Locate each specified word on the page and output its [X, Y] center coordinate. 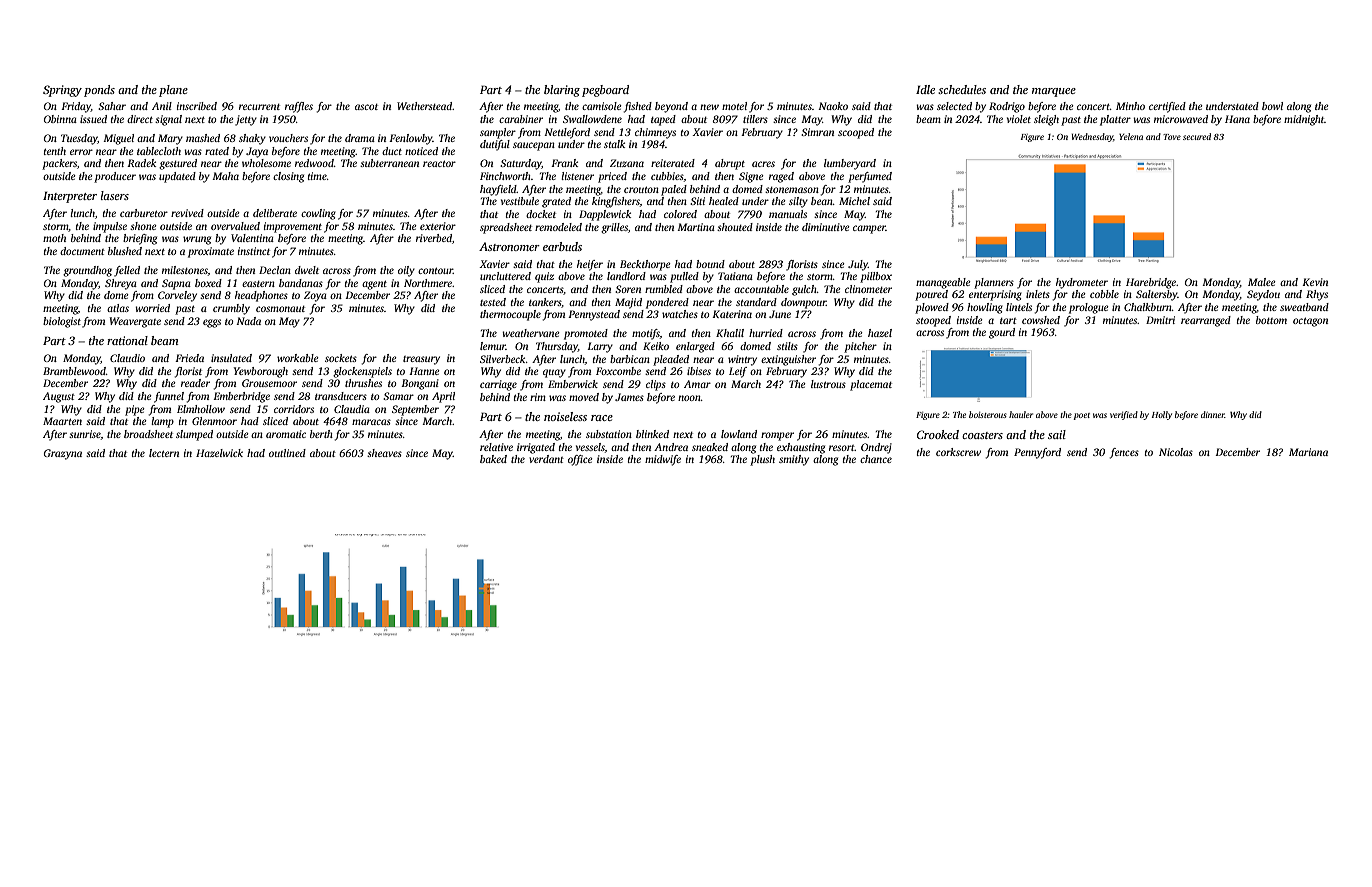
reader [195, 383]
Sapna [176, 284]
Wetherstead [424, 106]
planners [994, 283]
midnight [1304, 120]
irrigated [536, 448]
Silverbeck [503, 359]
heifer [590, 265]
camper [869, 229]
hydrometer [1082, 283]
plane [173, 91]
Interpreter [70, 197]
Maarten [62, 421]
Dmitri [1160, 320]
